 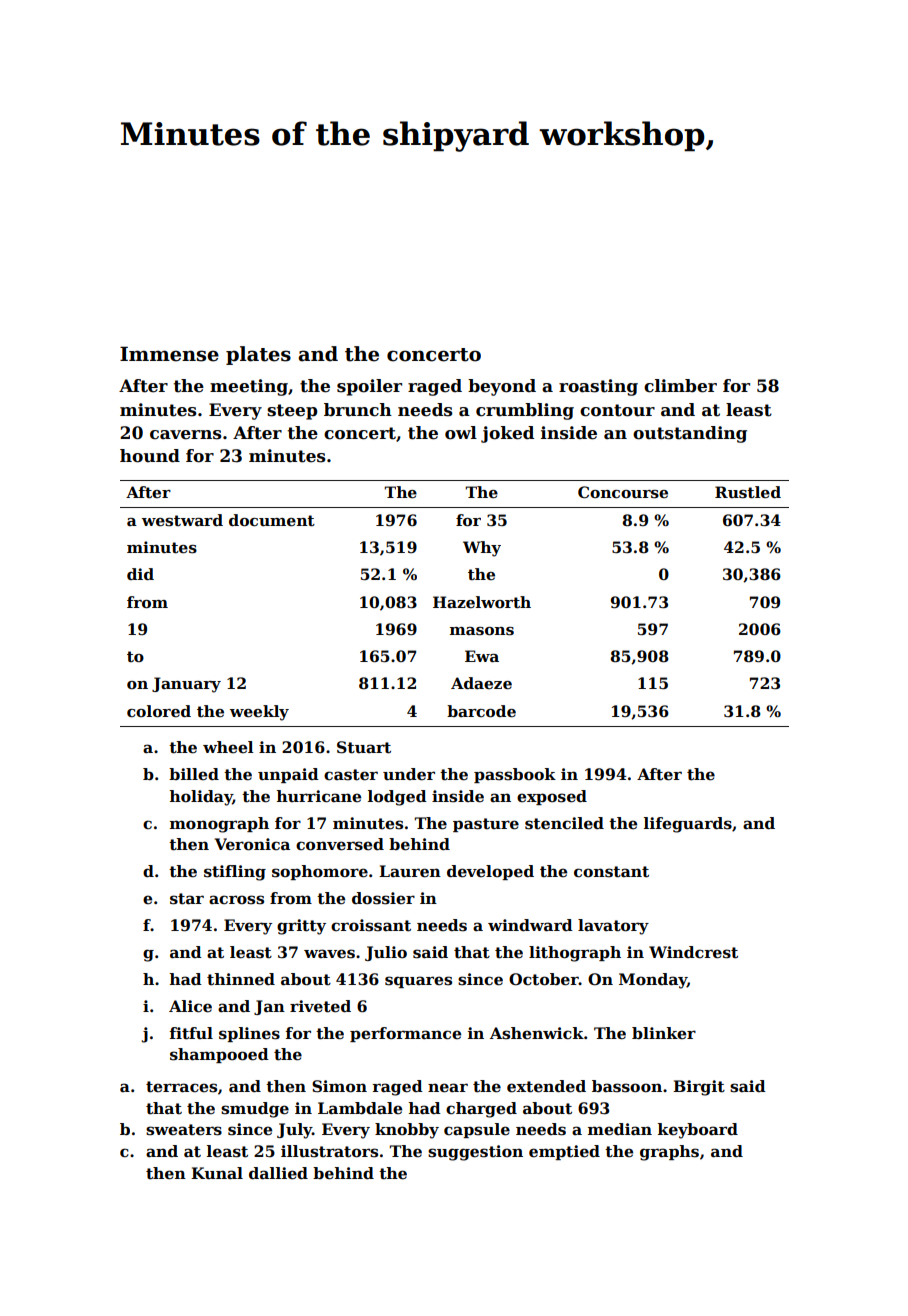 I want to click on climber, so click(x=680, y=386).
